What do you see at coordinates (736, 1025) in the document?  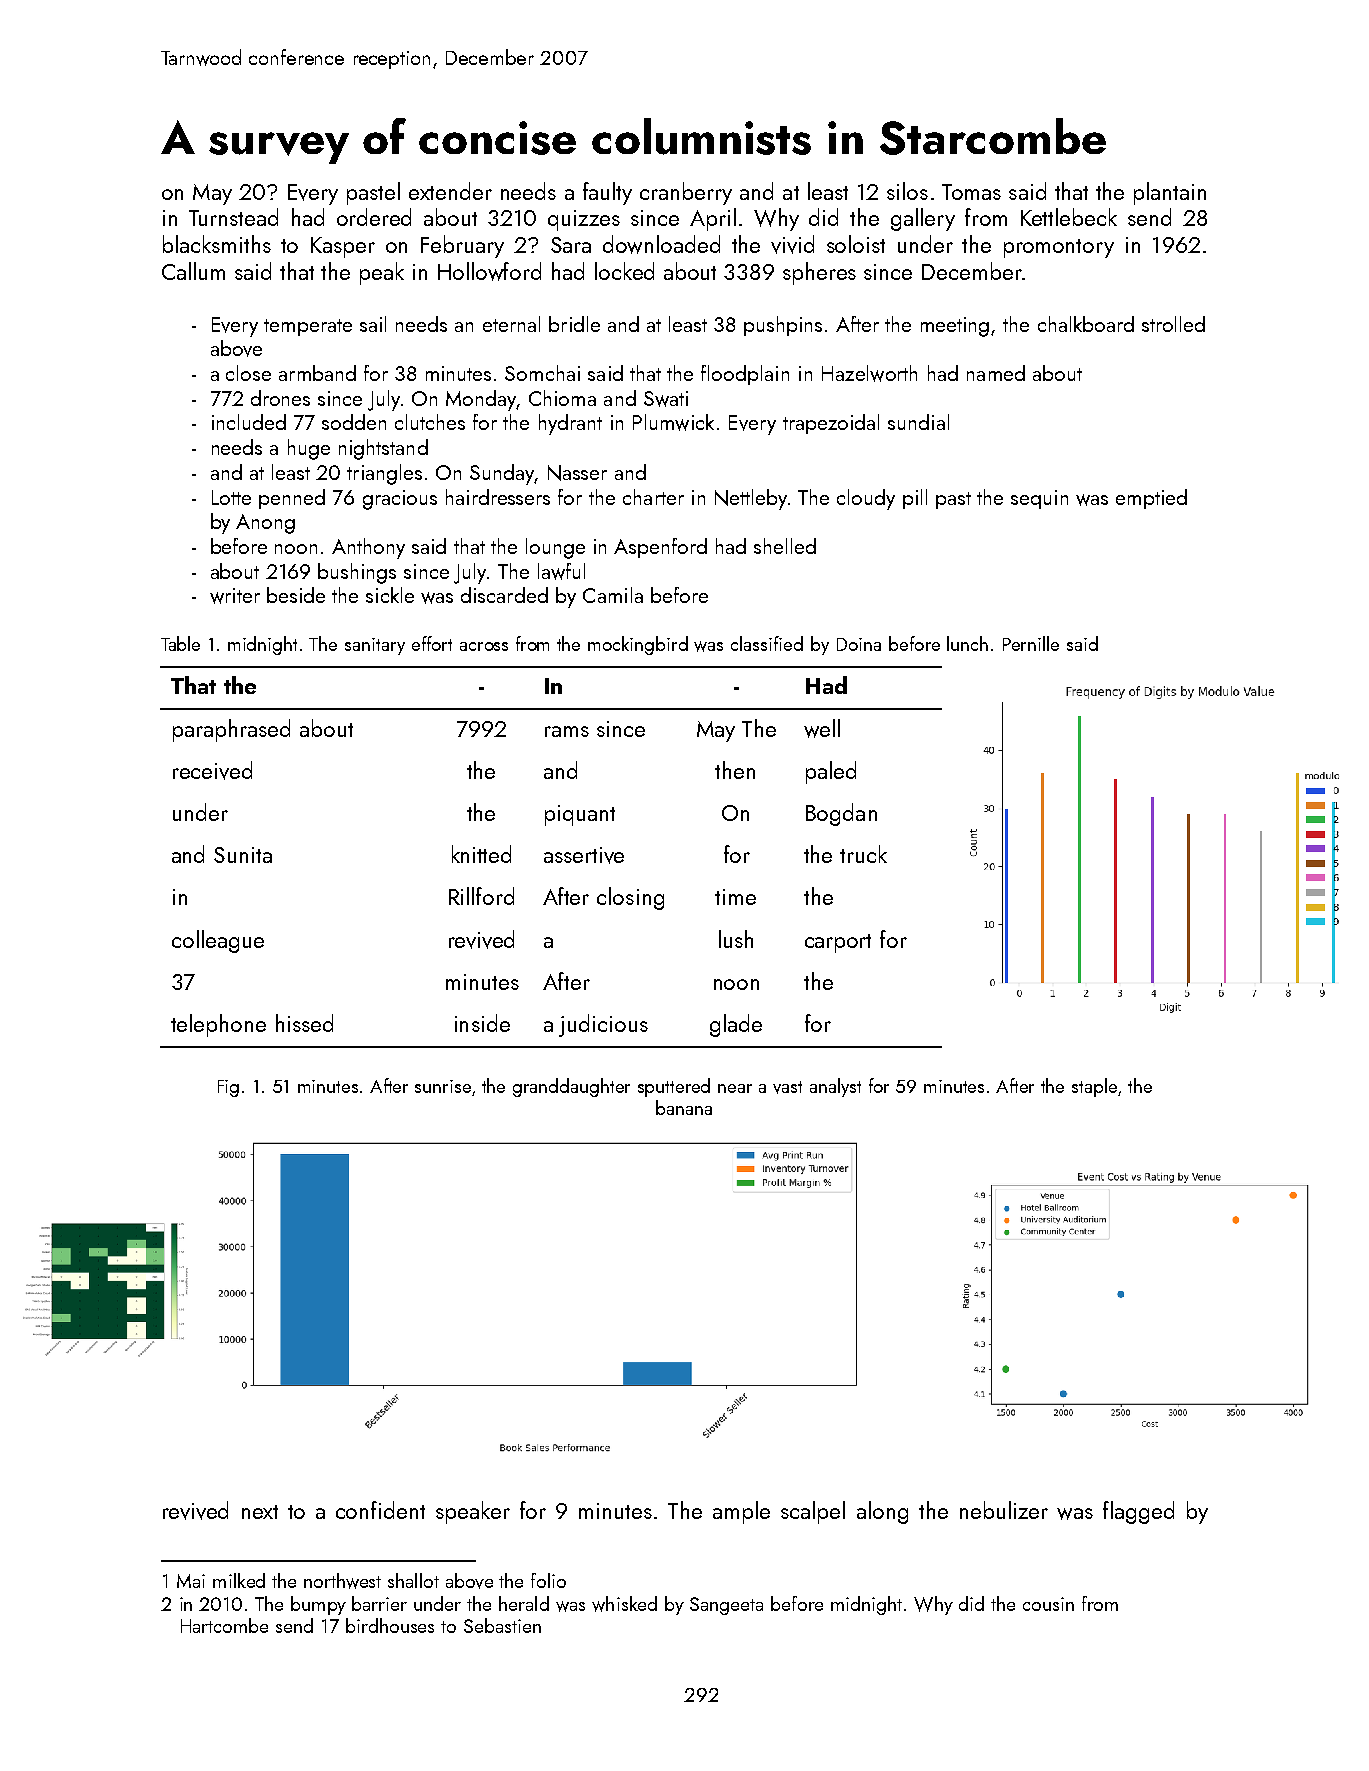 I see `glade` at bounding box center [736, 1025].
